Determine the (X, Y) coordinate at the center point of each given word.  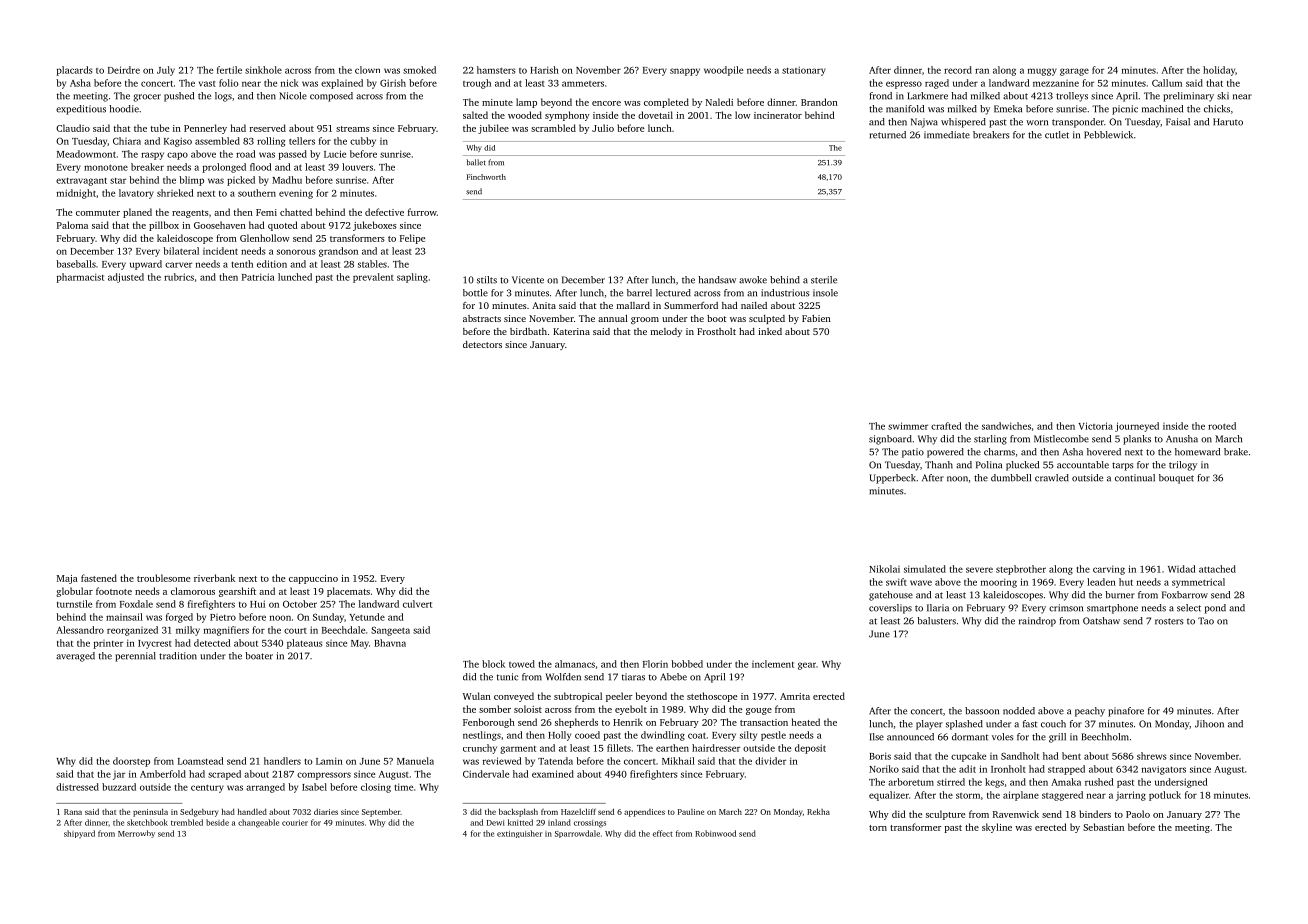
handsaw (717, 280)
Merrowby (136, 834)
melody (666, 332)
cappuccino (313, 579)
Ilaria (938, 608)
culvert (417, 604)
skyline (997, 828)
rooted (1222, 426)
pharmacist (80, 278)
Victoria (1096, 426)
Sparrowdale (577, 834)
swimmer (908, 426)
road (245, 154)
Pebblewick (1108, 135)
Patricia (258, 277)
